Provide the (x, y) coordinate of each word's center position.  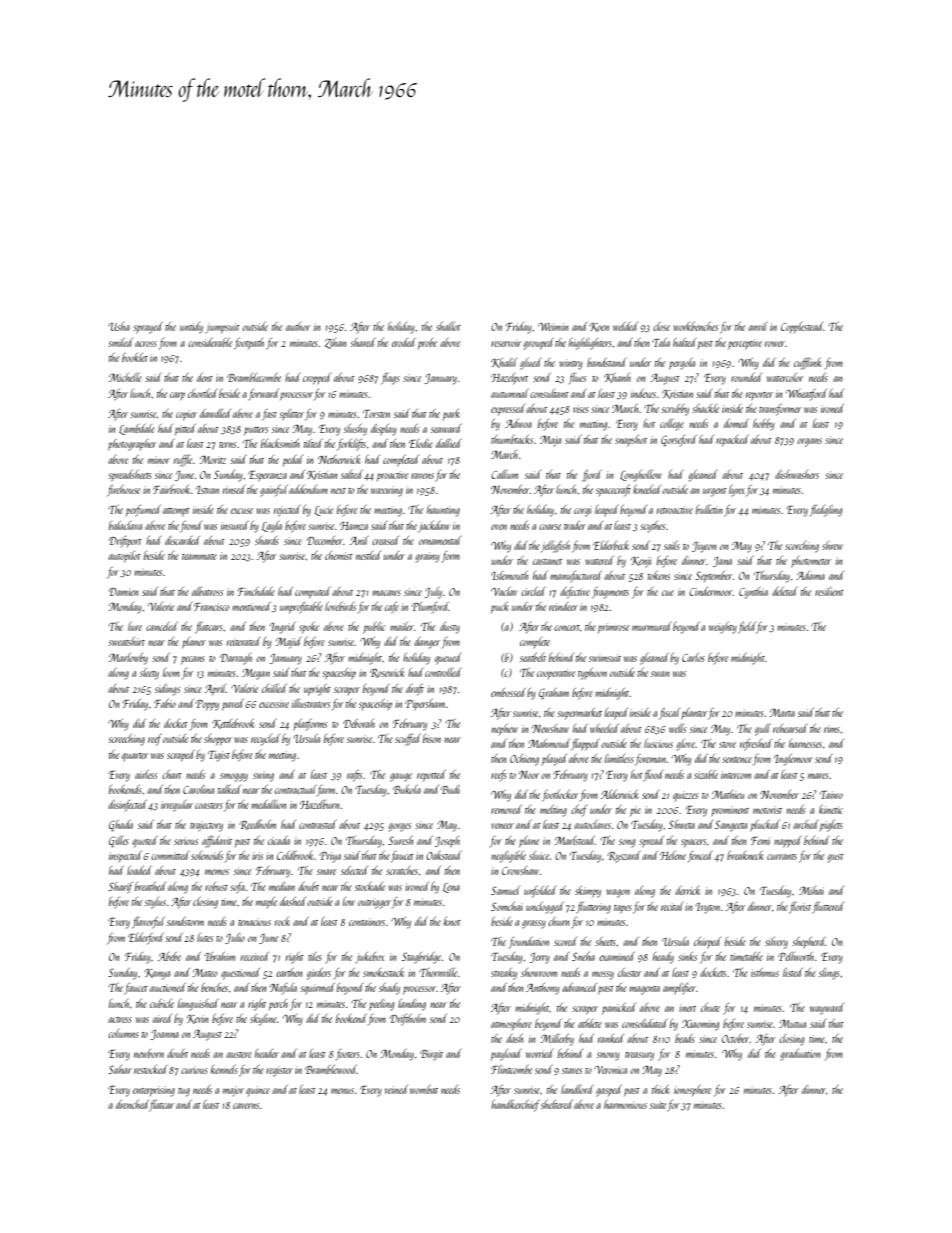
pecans (193, 660)
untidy (191, 328)
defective (575, 593)
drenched (132, 1104)
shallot (448, 326)
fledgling (826, 511)
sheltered (557, 1104)
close (661, 326)
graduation (800, 1055)
